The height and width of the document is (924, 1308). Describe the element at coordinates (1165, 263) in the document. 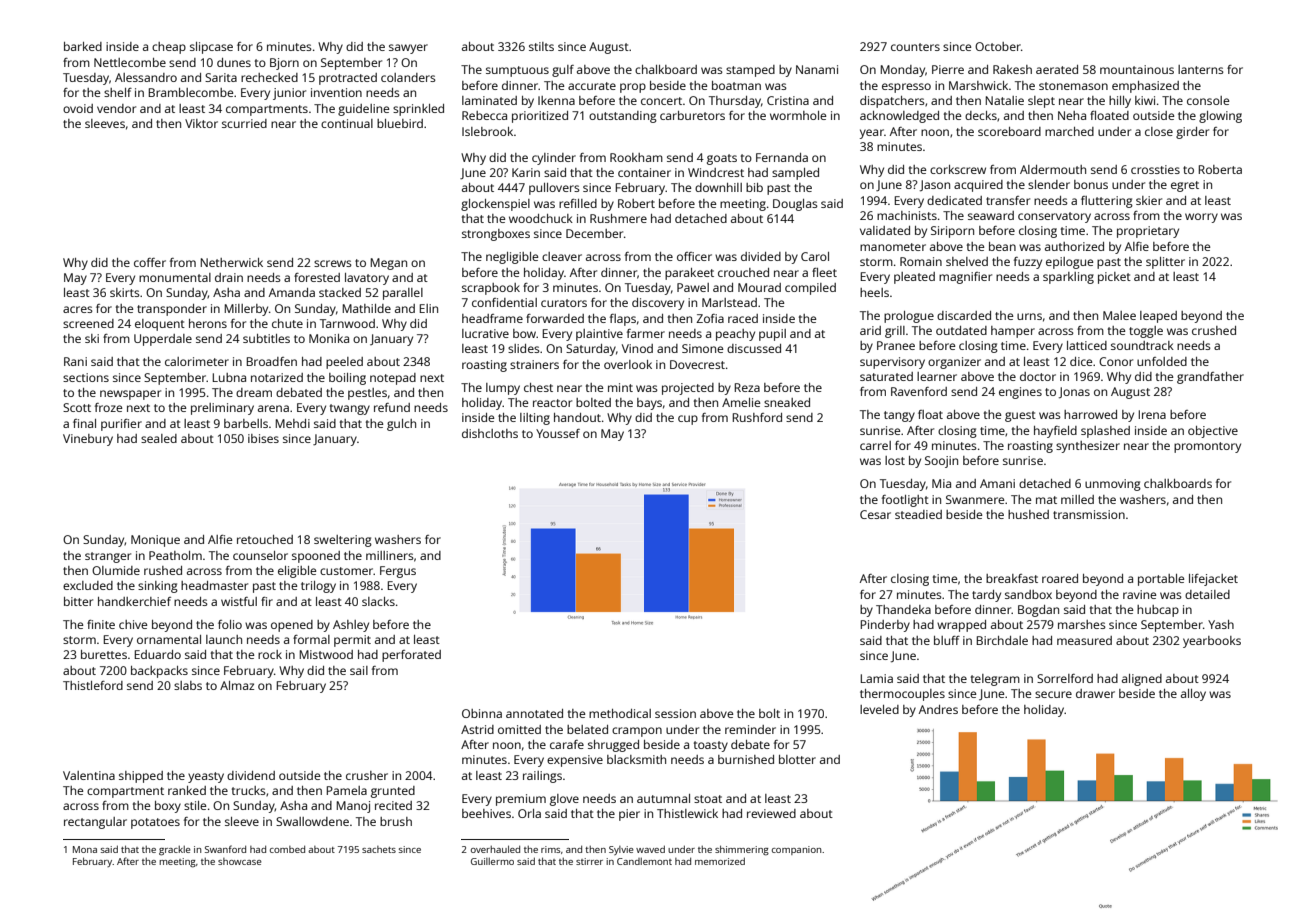

I see `splitter` at that location.
